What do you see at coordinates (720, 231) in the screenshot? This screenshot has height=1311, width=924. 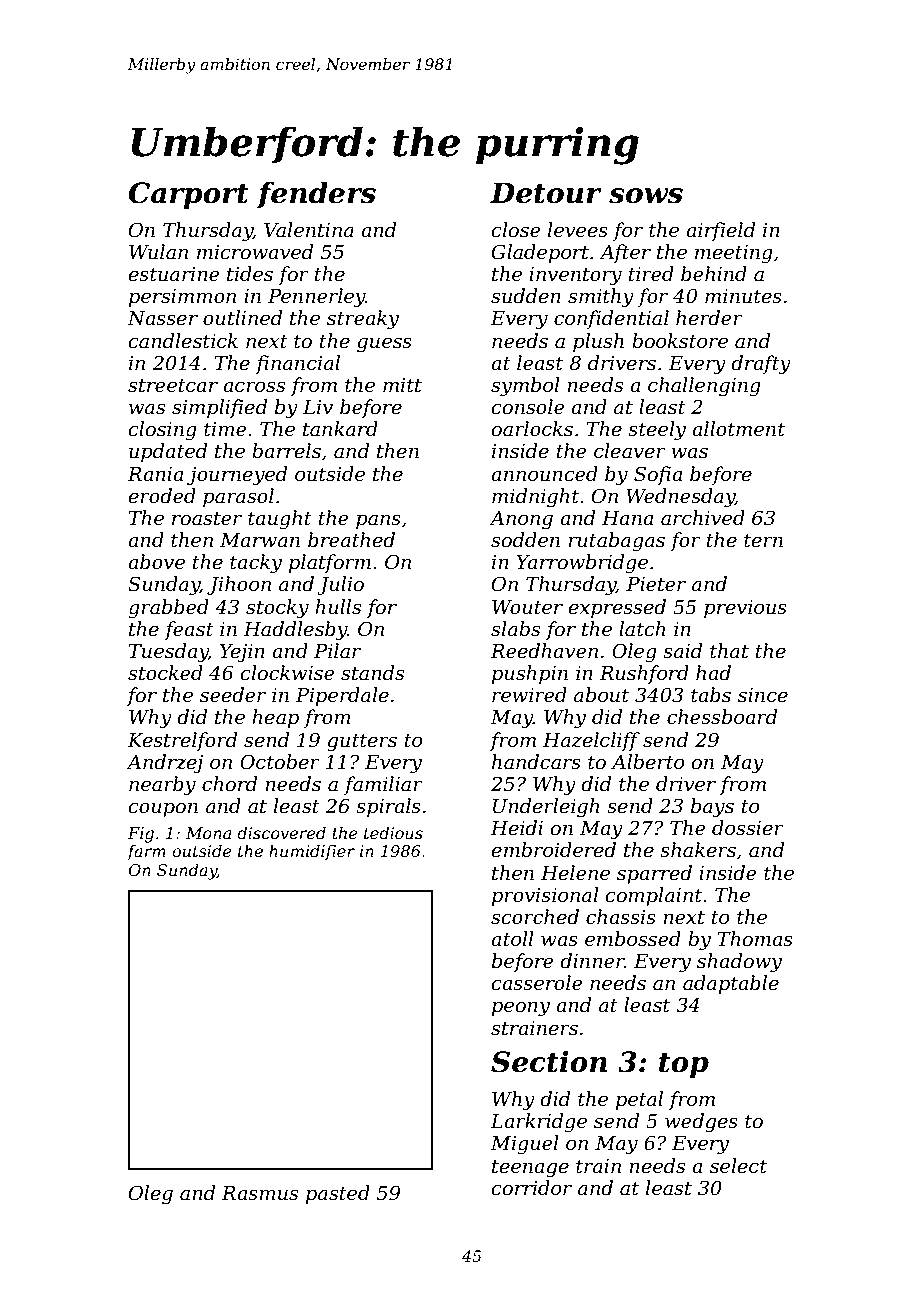 I see `airfield` at bounding box center [720, 231].
